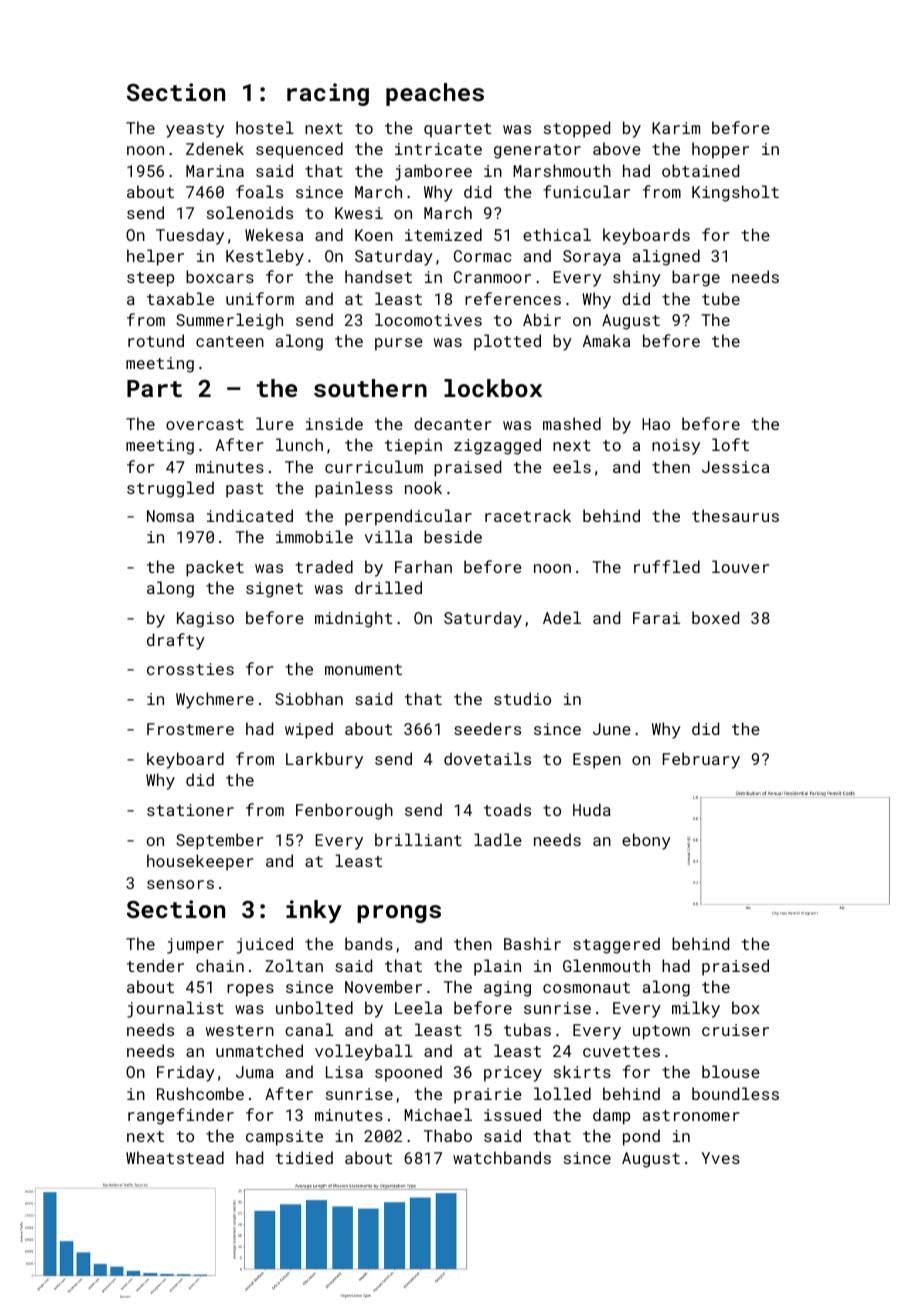  I want to click on immobile, so click(314, 536).
